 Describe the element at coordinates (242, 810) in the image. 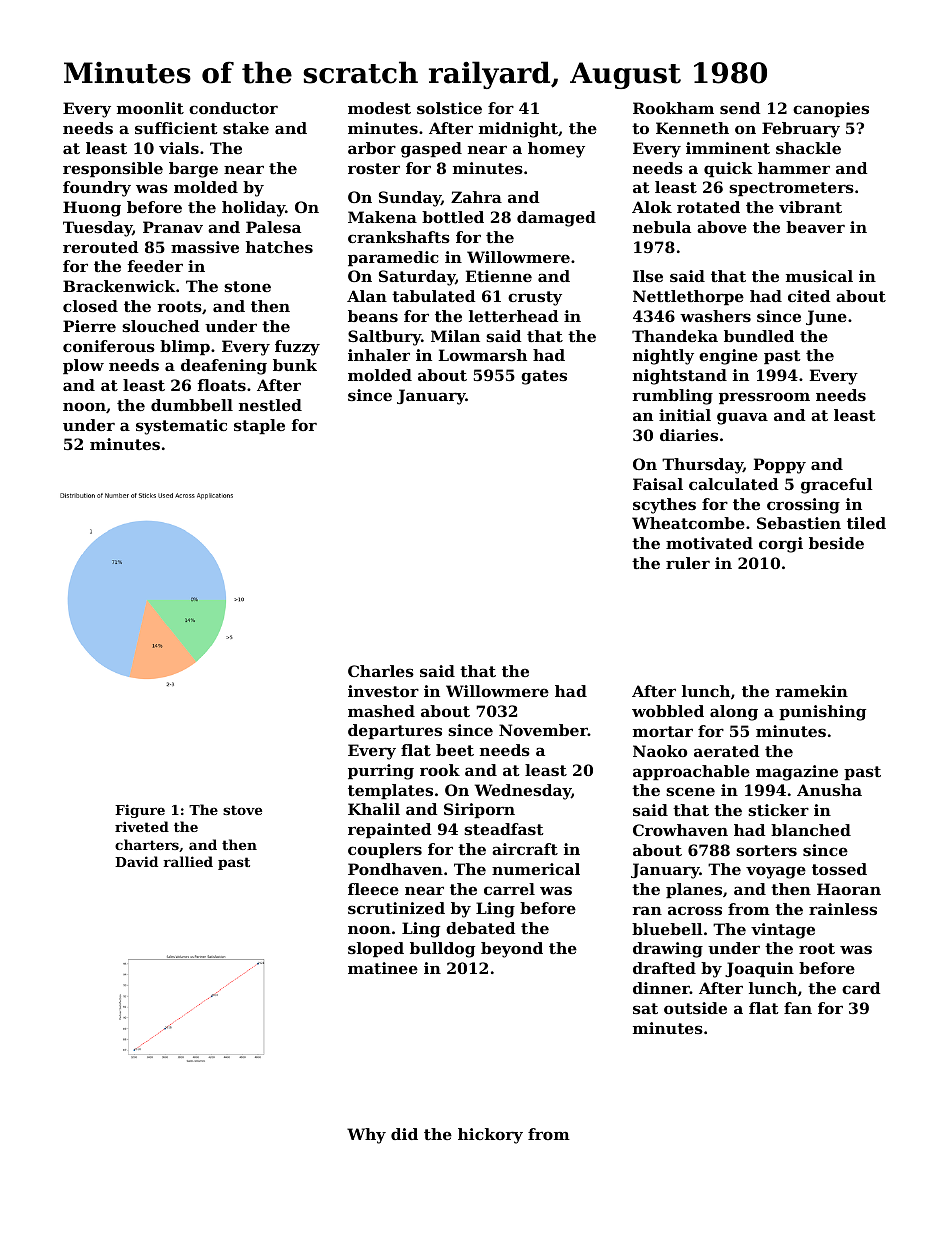

I see `stove` at that location.
